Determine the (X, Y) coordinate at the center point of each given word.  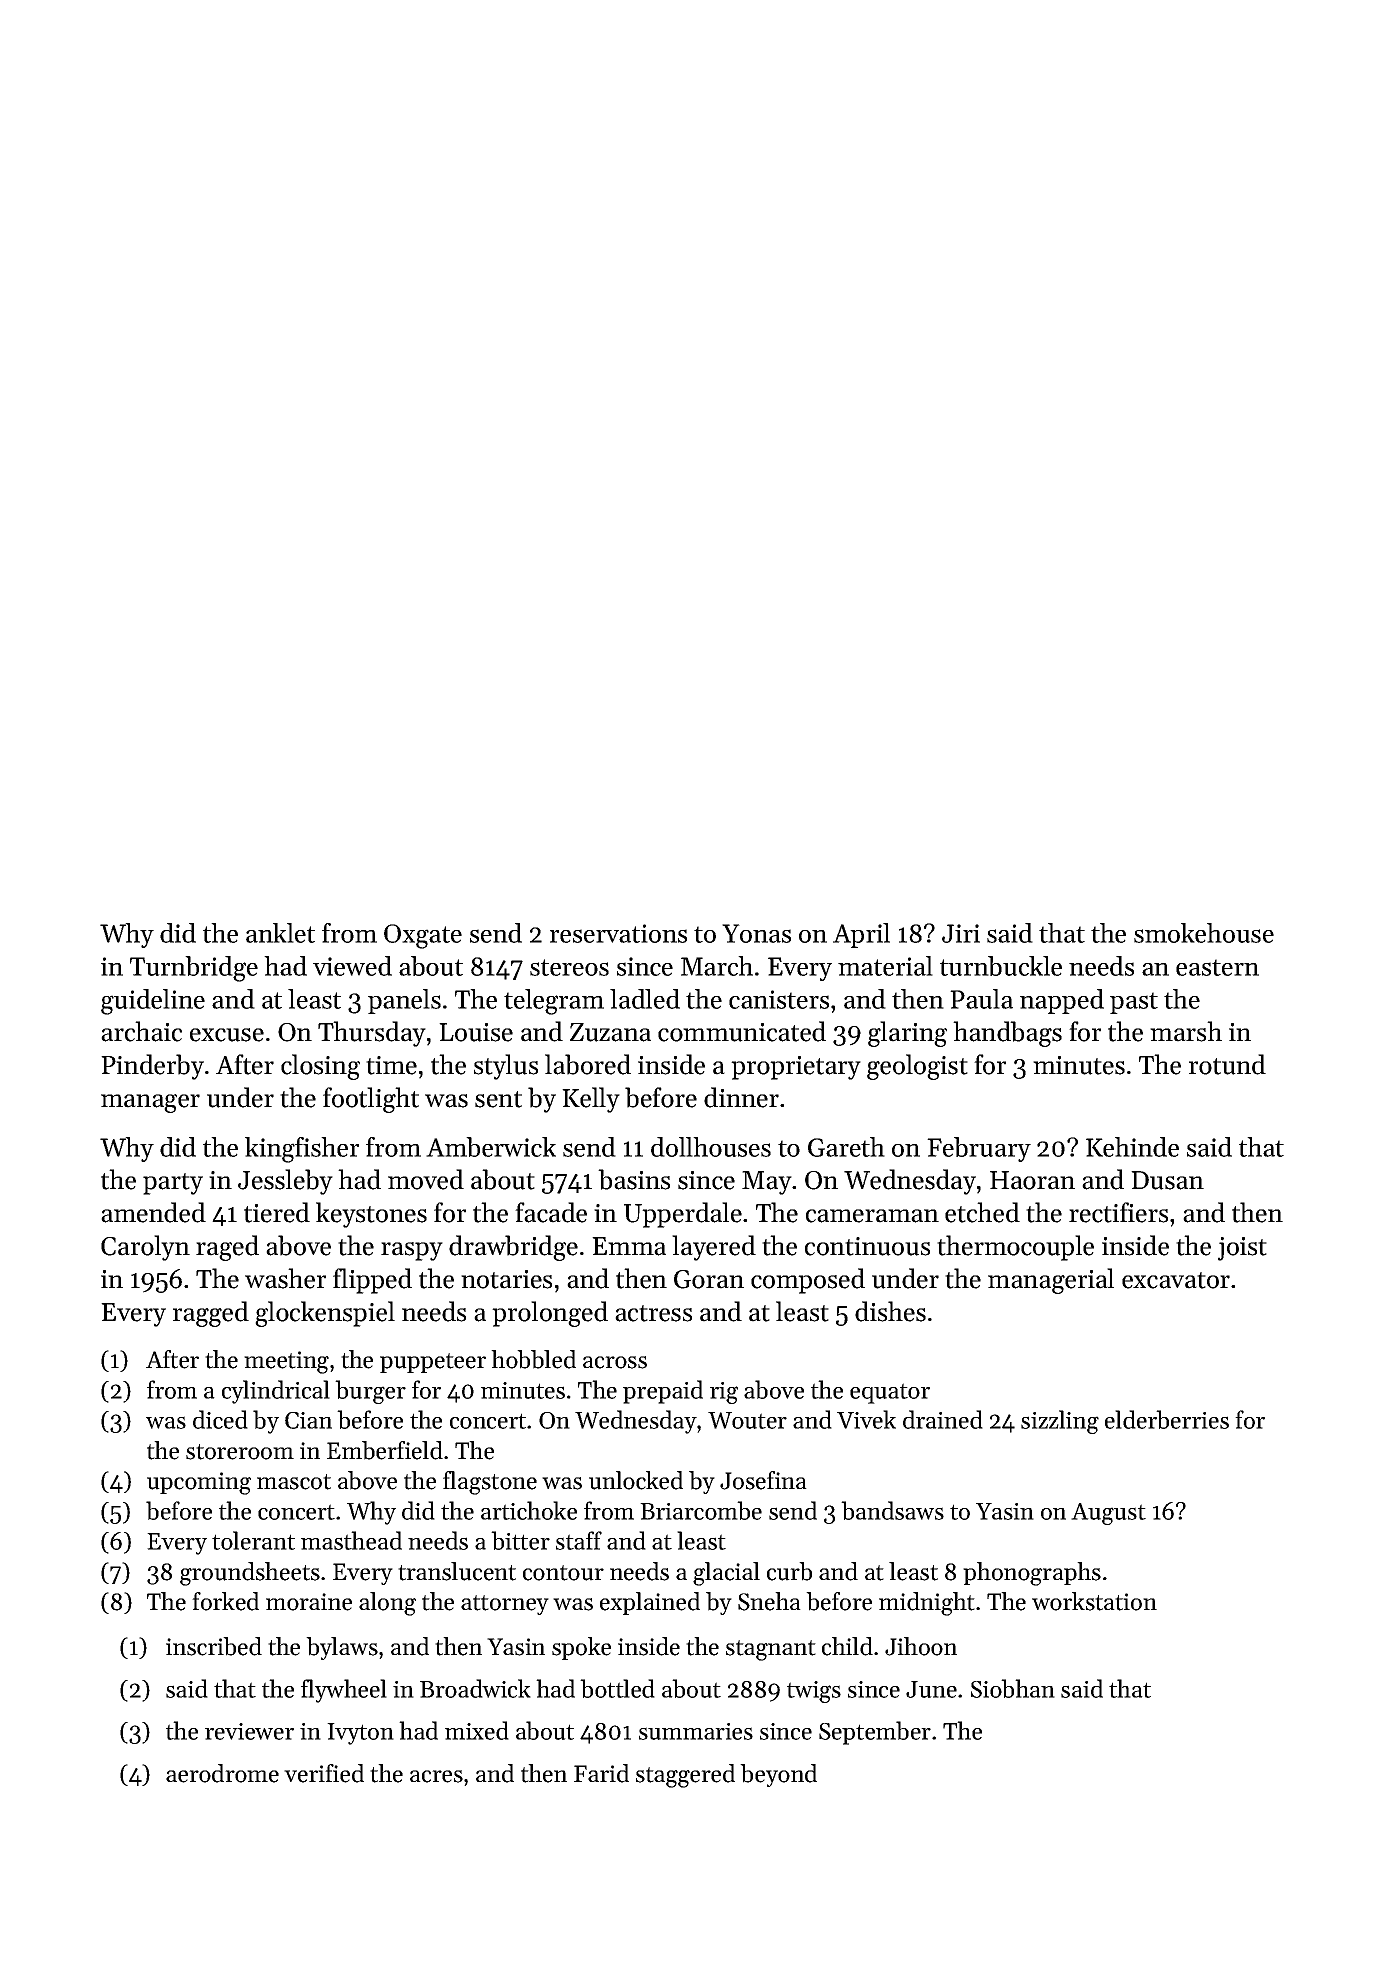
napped (1062, 1001)
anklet (280, 933)
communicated (742, 1031)
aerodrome (222, 1773)
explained (650, 1603)
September (875, 1733)
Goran (709, 1279)
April (861, 935)
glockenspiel (325, 1314)
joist (1242, 1249)
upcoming (199, 1483)
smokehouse (1204, 933)
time (391, 1065)
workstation (1094, 1601)
